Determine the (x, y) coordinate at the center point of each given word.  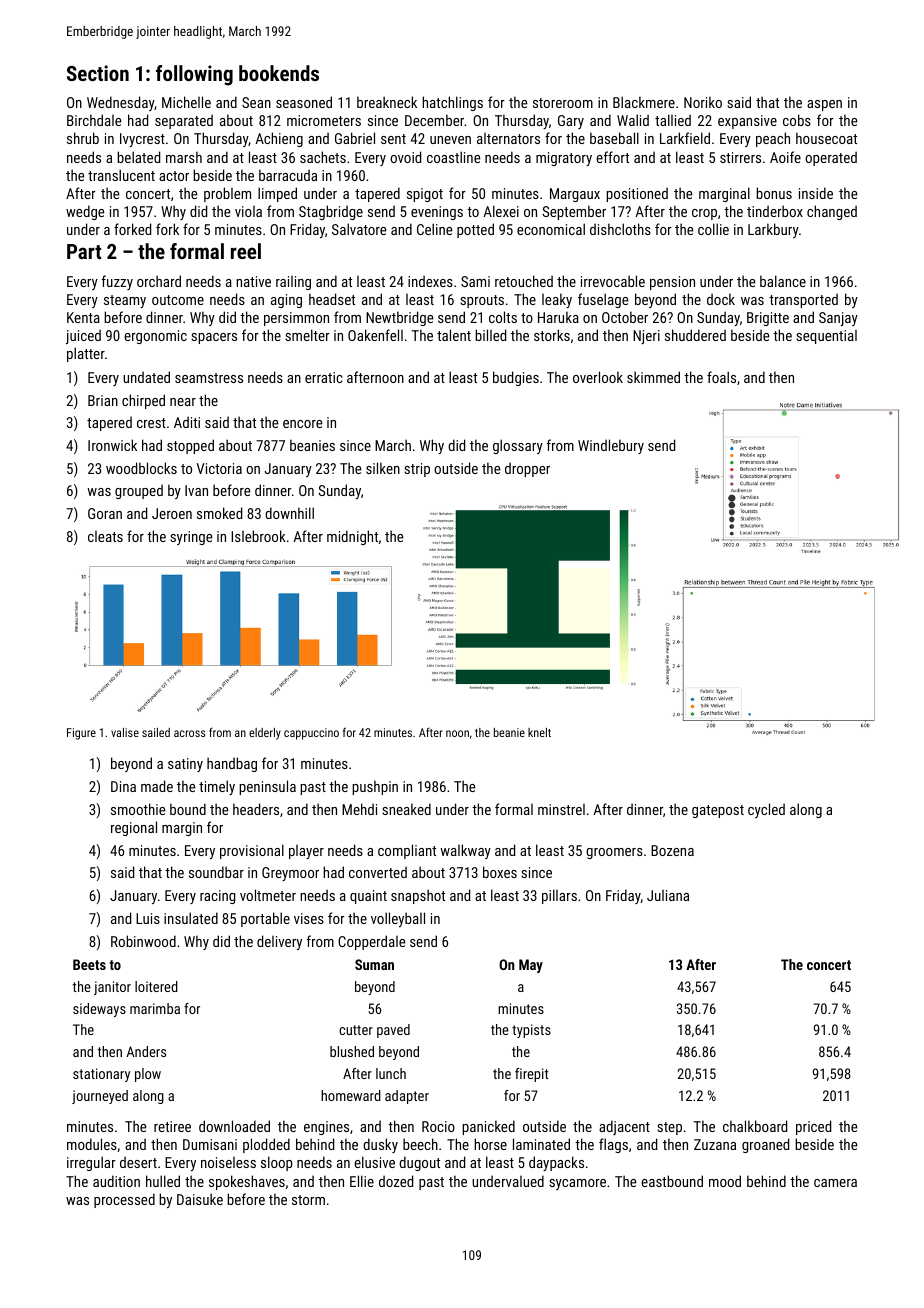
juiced (83, 336)
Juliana (668, 895)
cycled (766, 810)
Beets (89, 964)
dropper (527, 469)
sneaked (406, 809)
